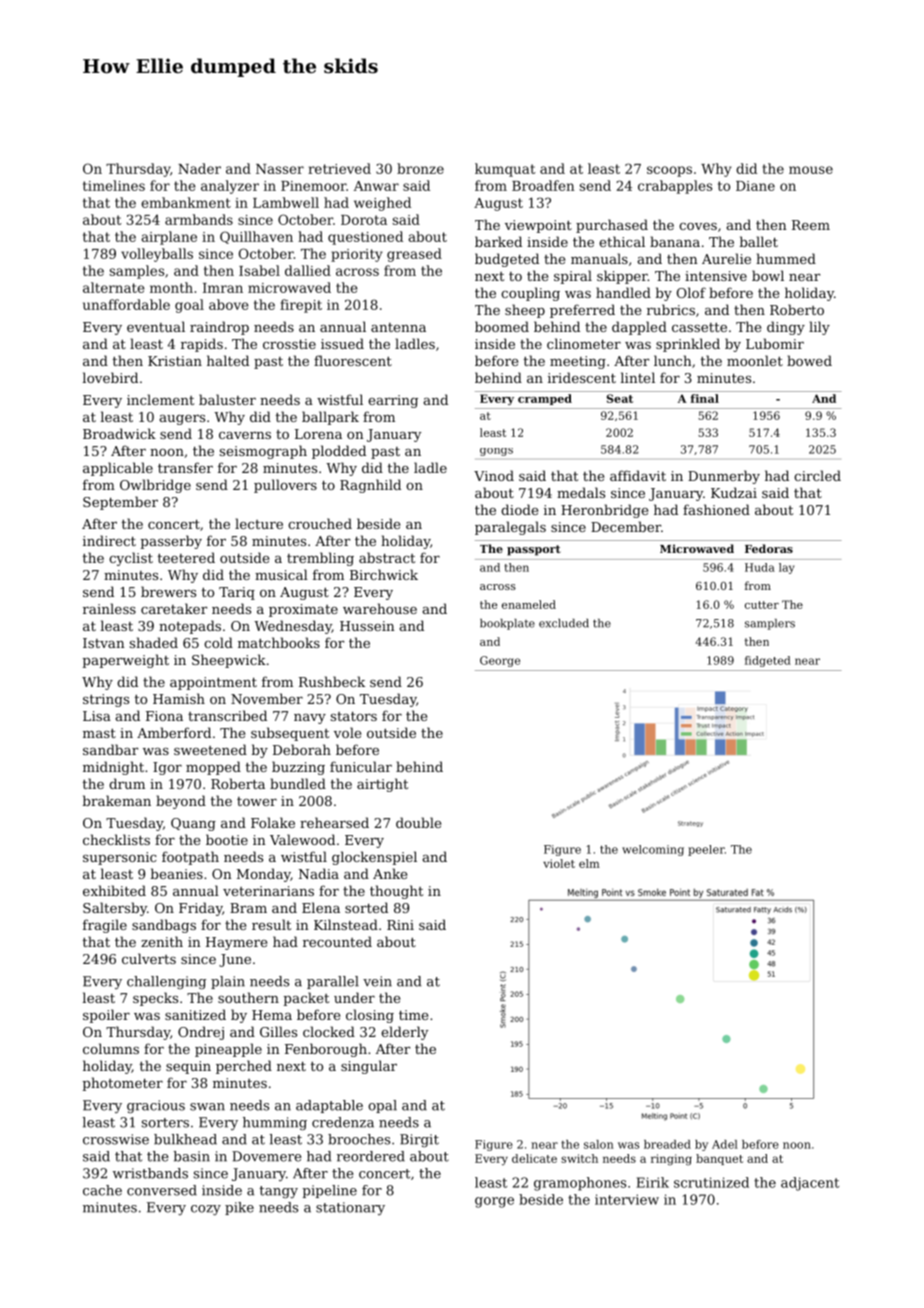  What do you see at coordinates (332, 681) in the screenshot?
I see `Rushbeck` at bounding box center [332, 681].
